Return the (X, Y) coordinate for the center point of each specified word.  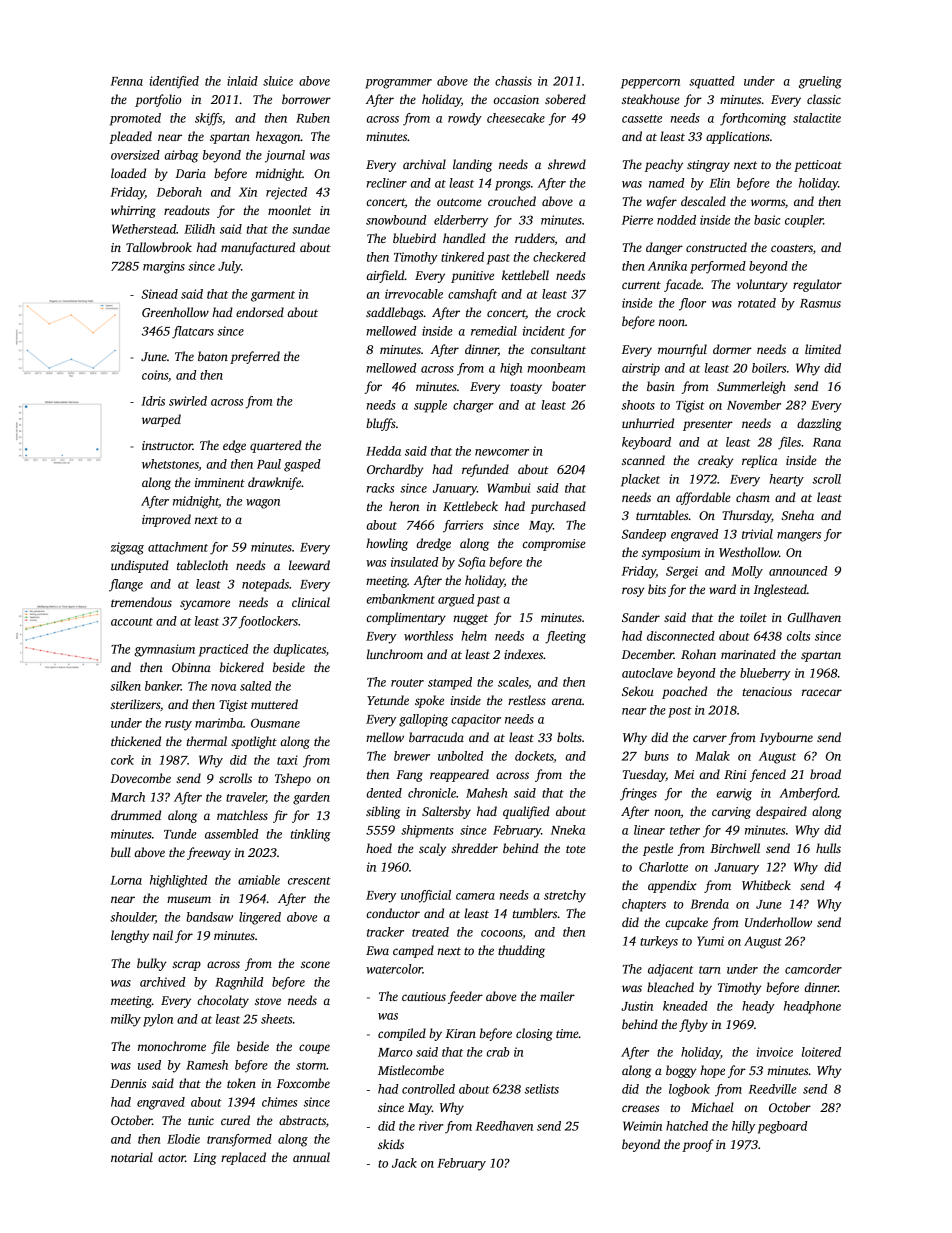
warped (161, 420)
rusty (178, 725)
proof (698, 1145)
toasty (526, 388)
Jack (404, 1163)
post (680, 712)
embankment (400, 599)
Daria (190, 173)
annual (311, 1157)
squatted (712, 82)
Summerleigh (751, 387)
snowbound (396, 220)
